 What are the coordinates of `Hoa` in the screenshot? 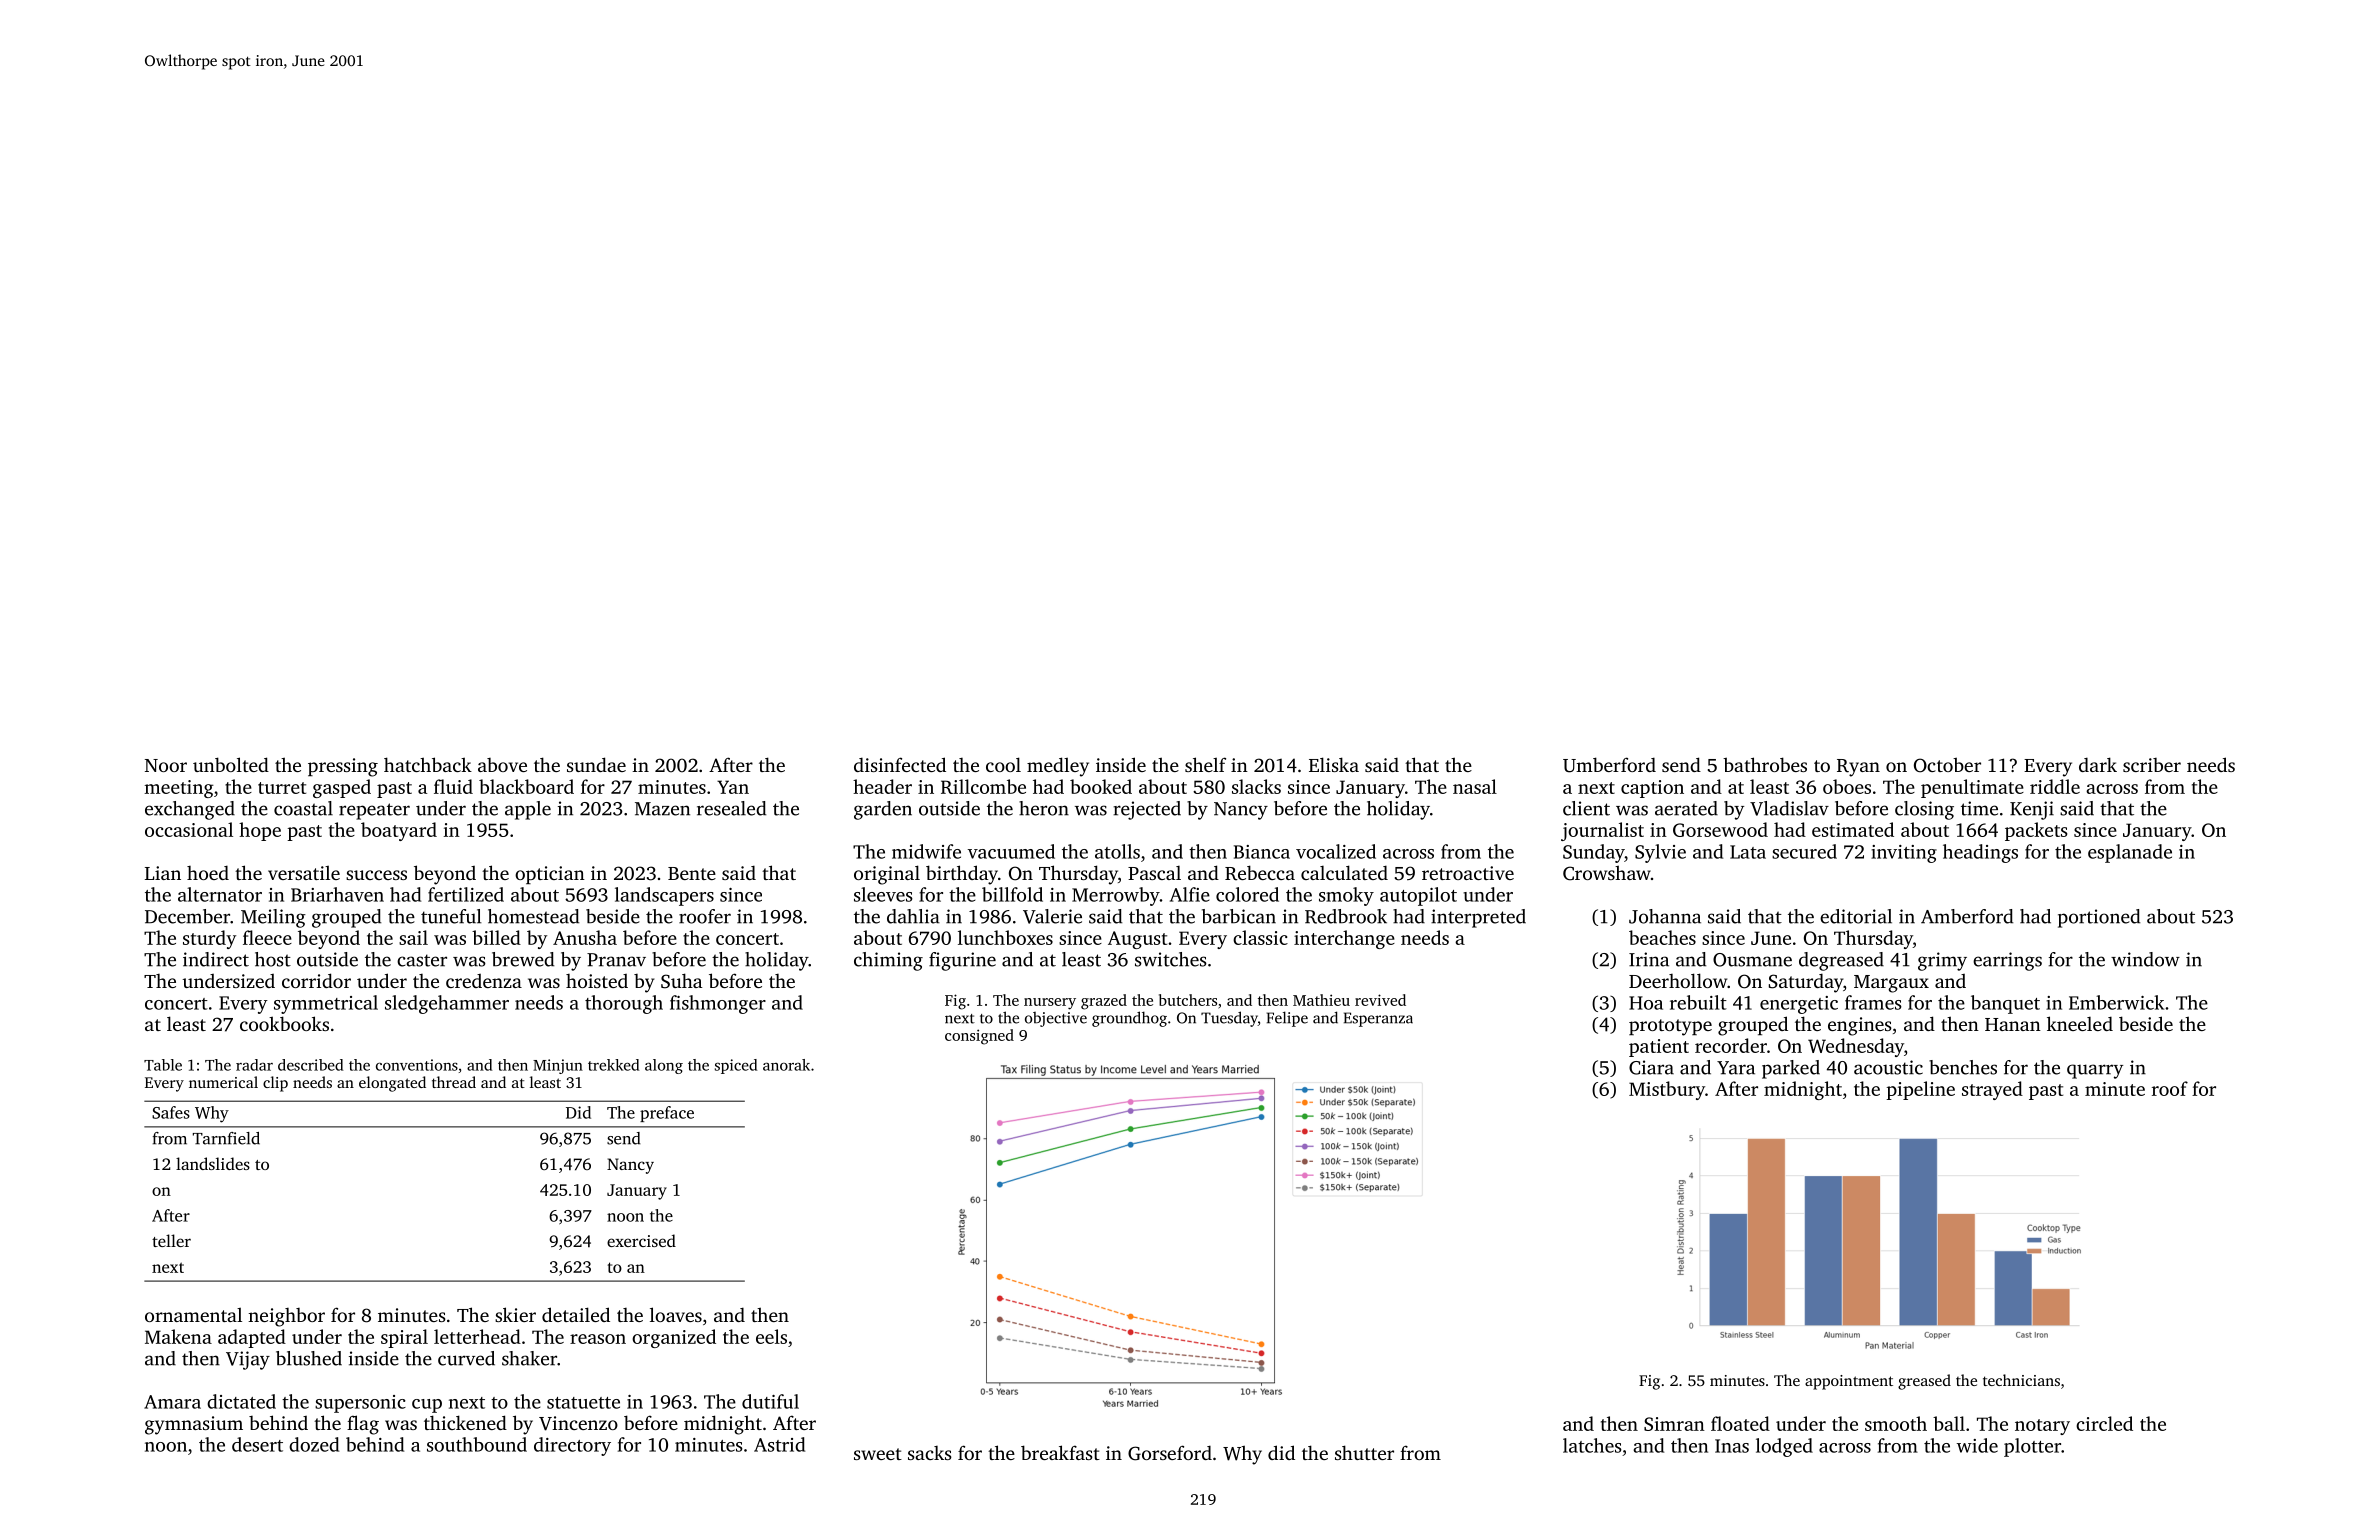 It's located at (1646, 1003).
